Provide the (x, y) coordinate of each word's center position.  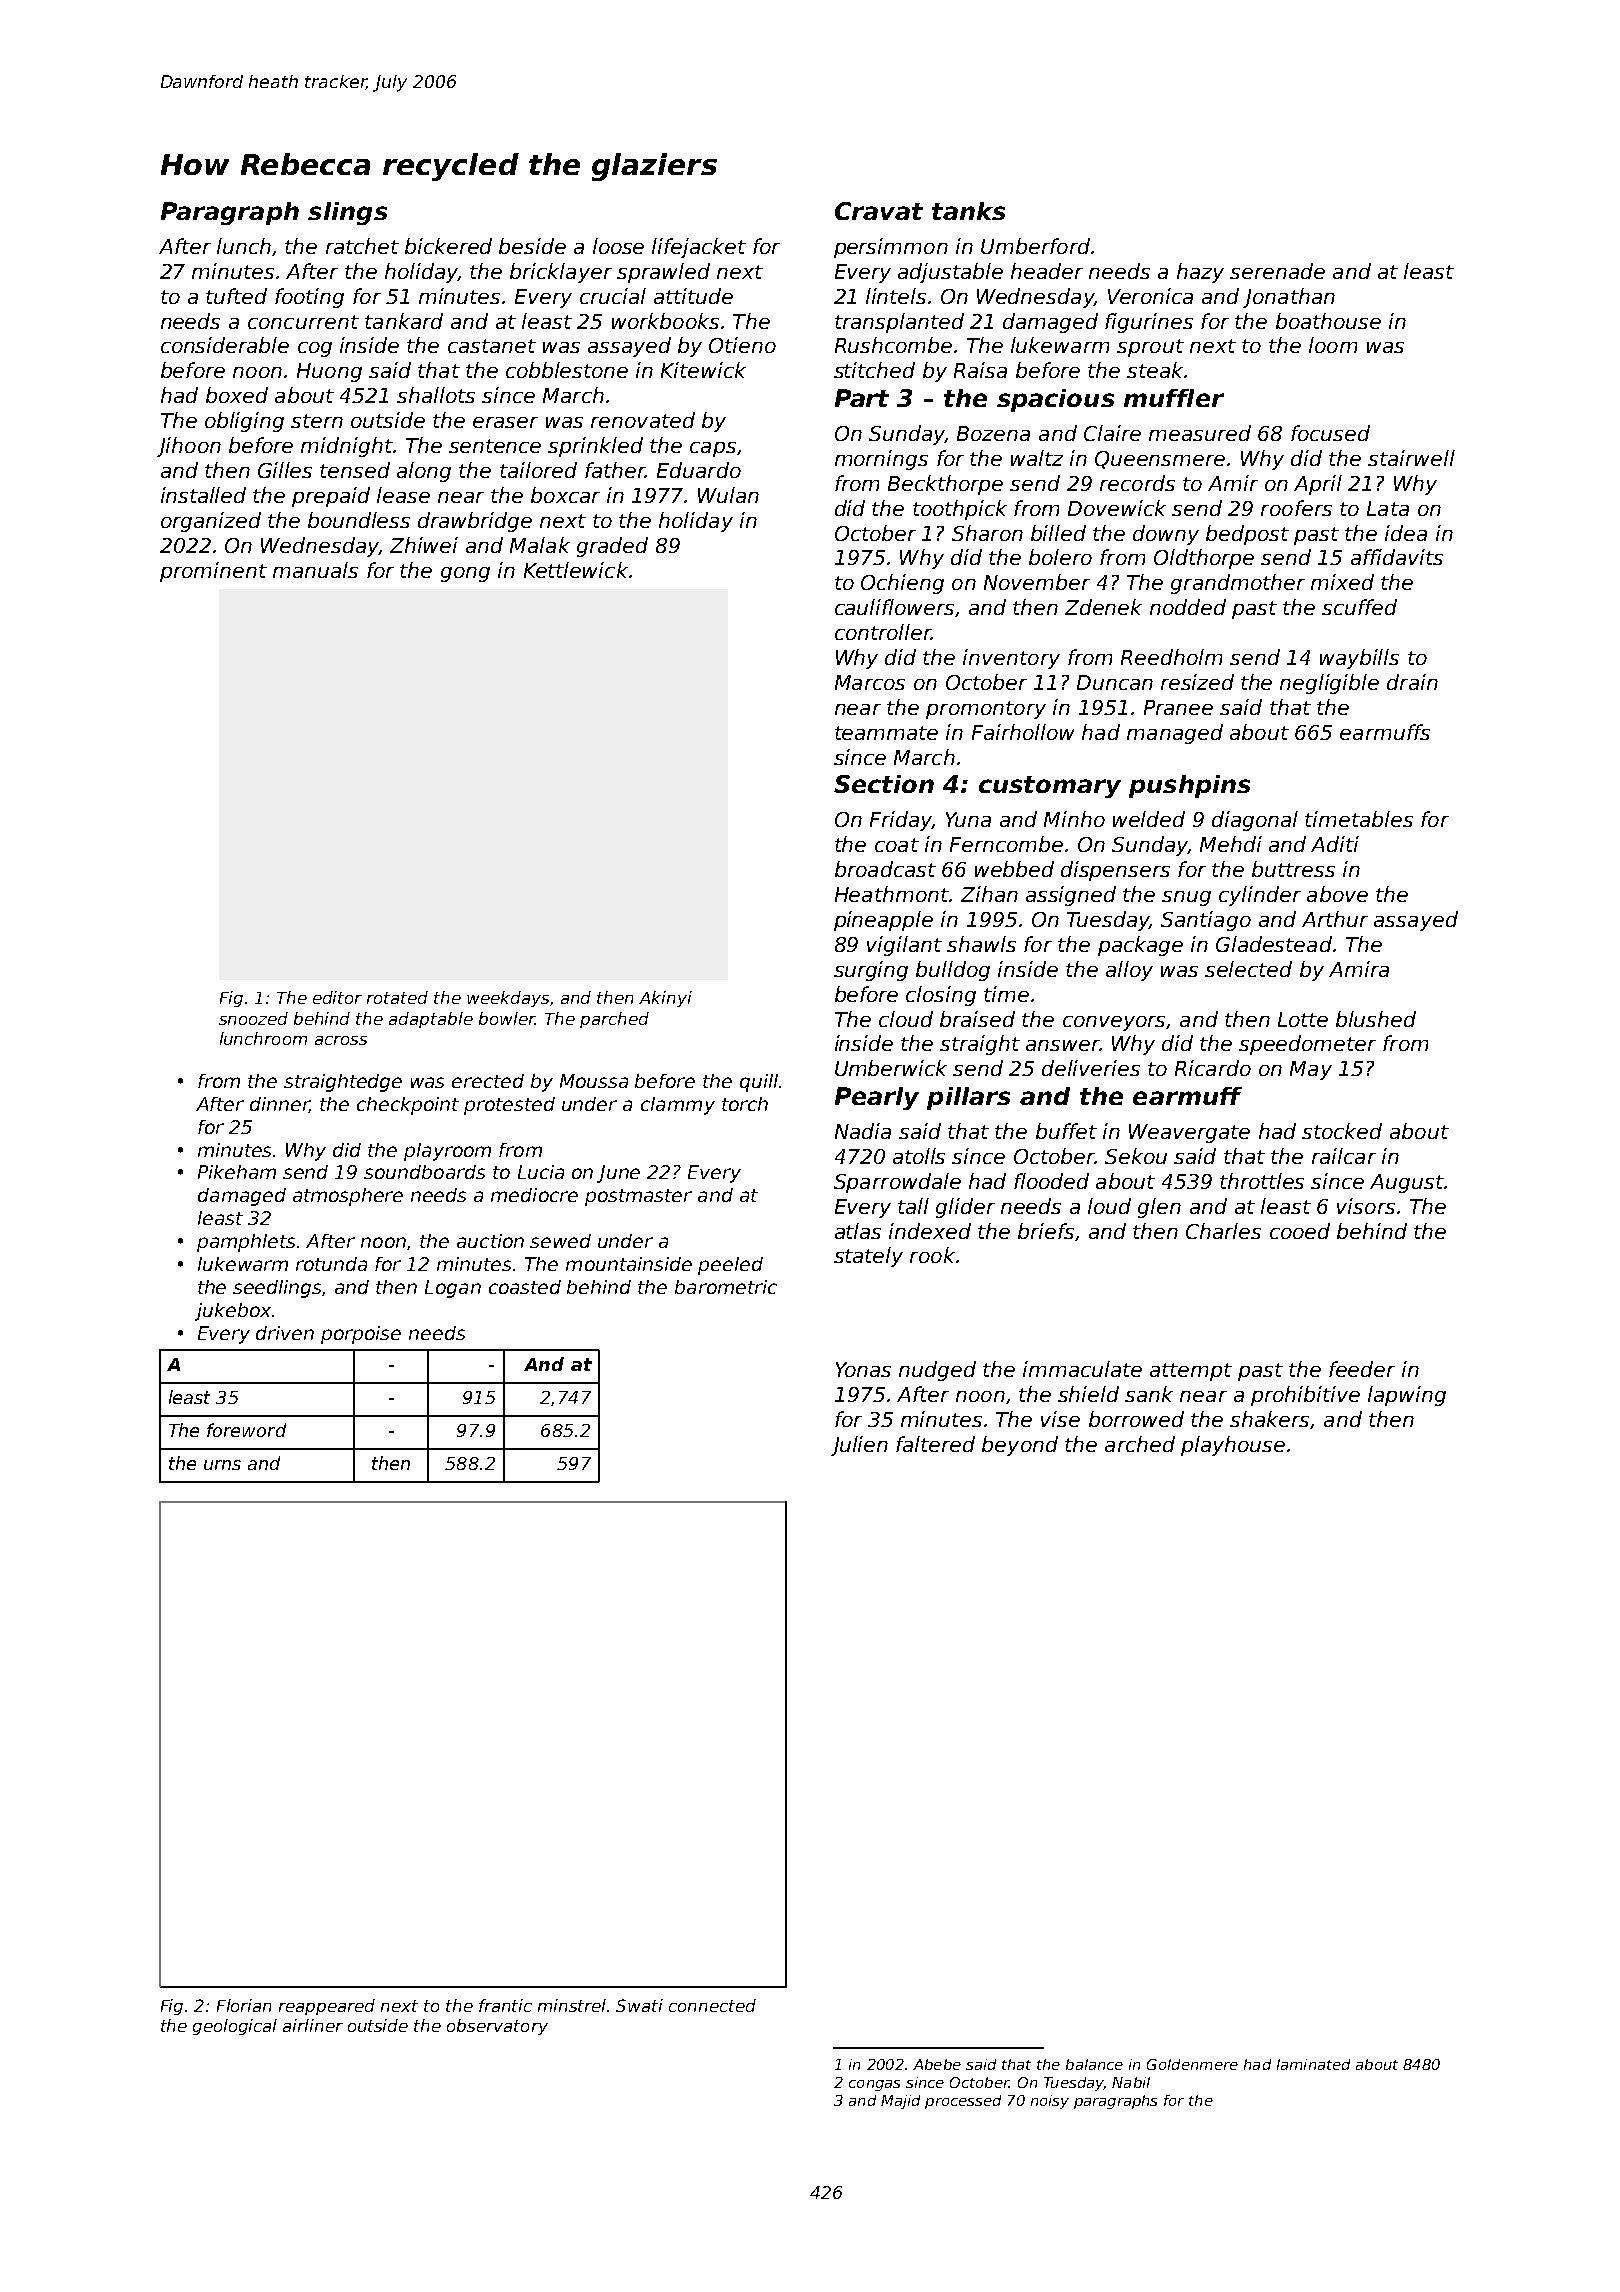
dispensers (1115, 871)
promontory (986, 710)
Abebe (937, 2064)
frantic (505, 2005)
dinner (279, 1105)
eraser (505, 422)
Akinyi (665, 999)
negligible (1329, 684)
